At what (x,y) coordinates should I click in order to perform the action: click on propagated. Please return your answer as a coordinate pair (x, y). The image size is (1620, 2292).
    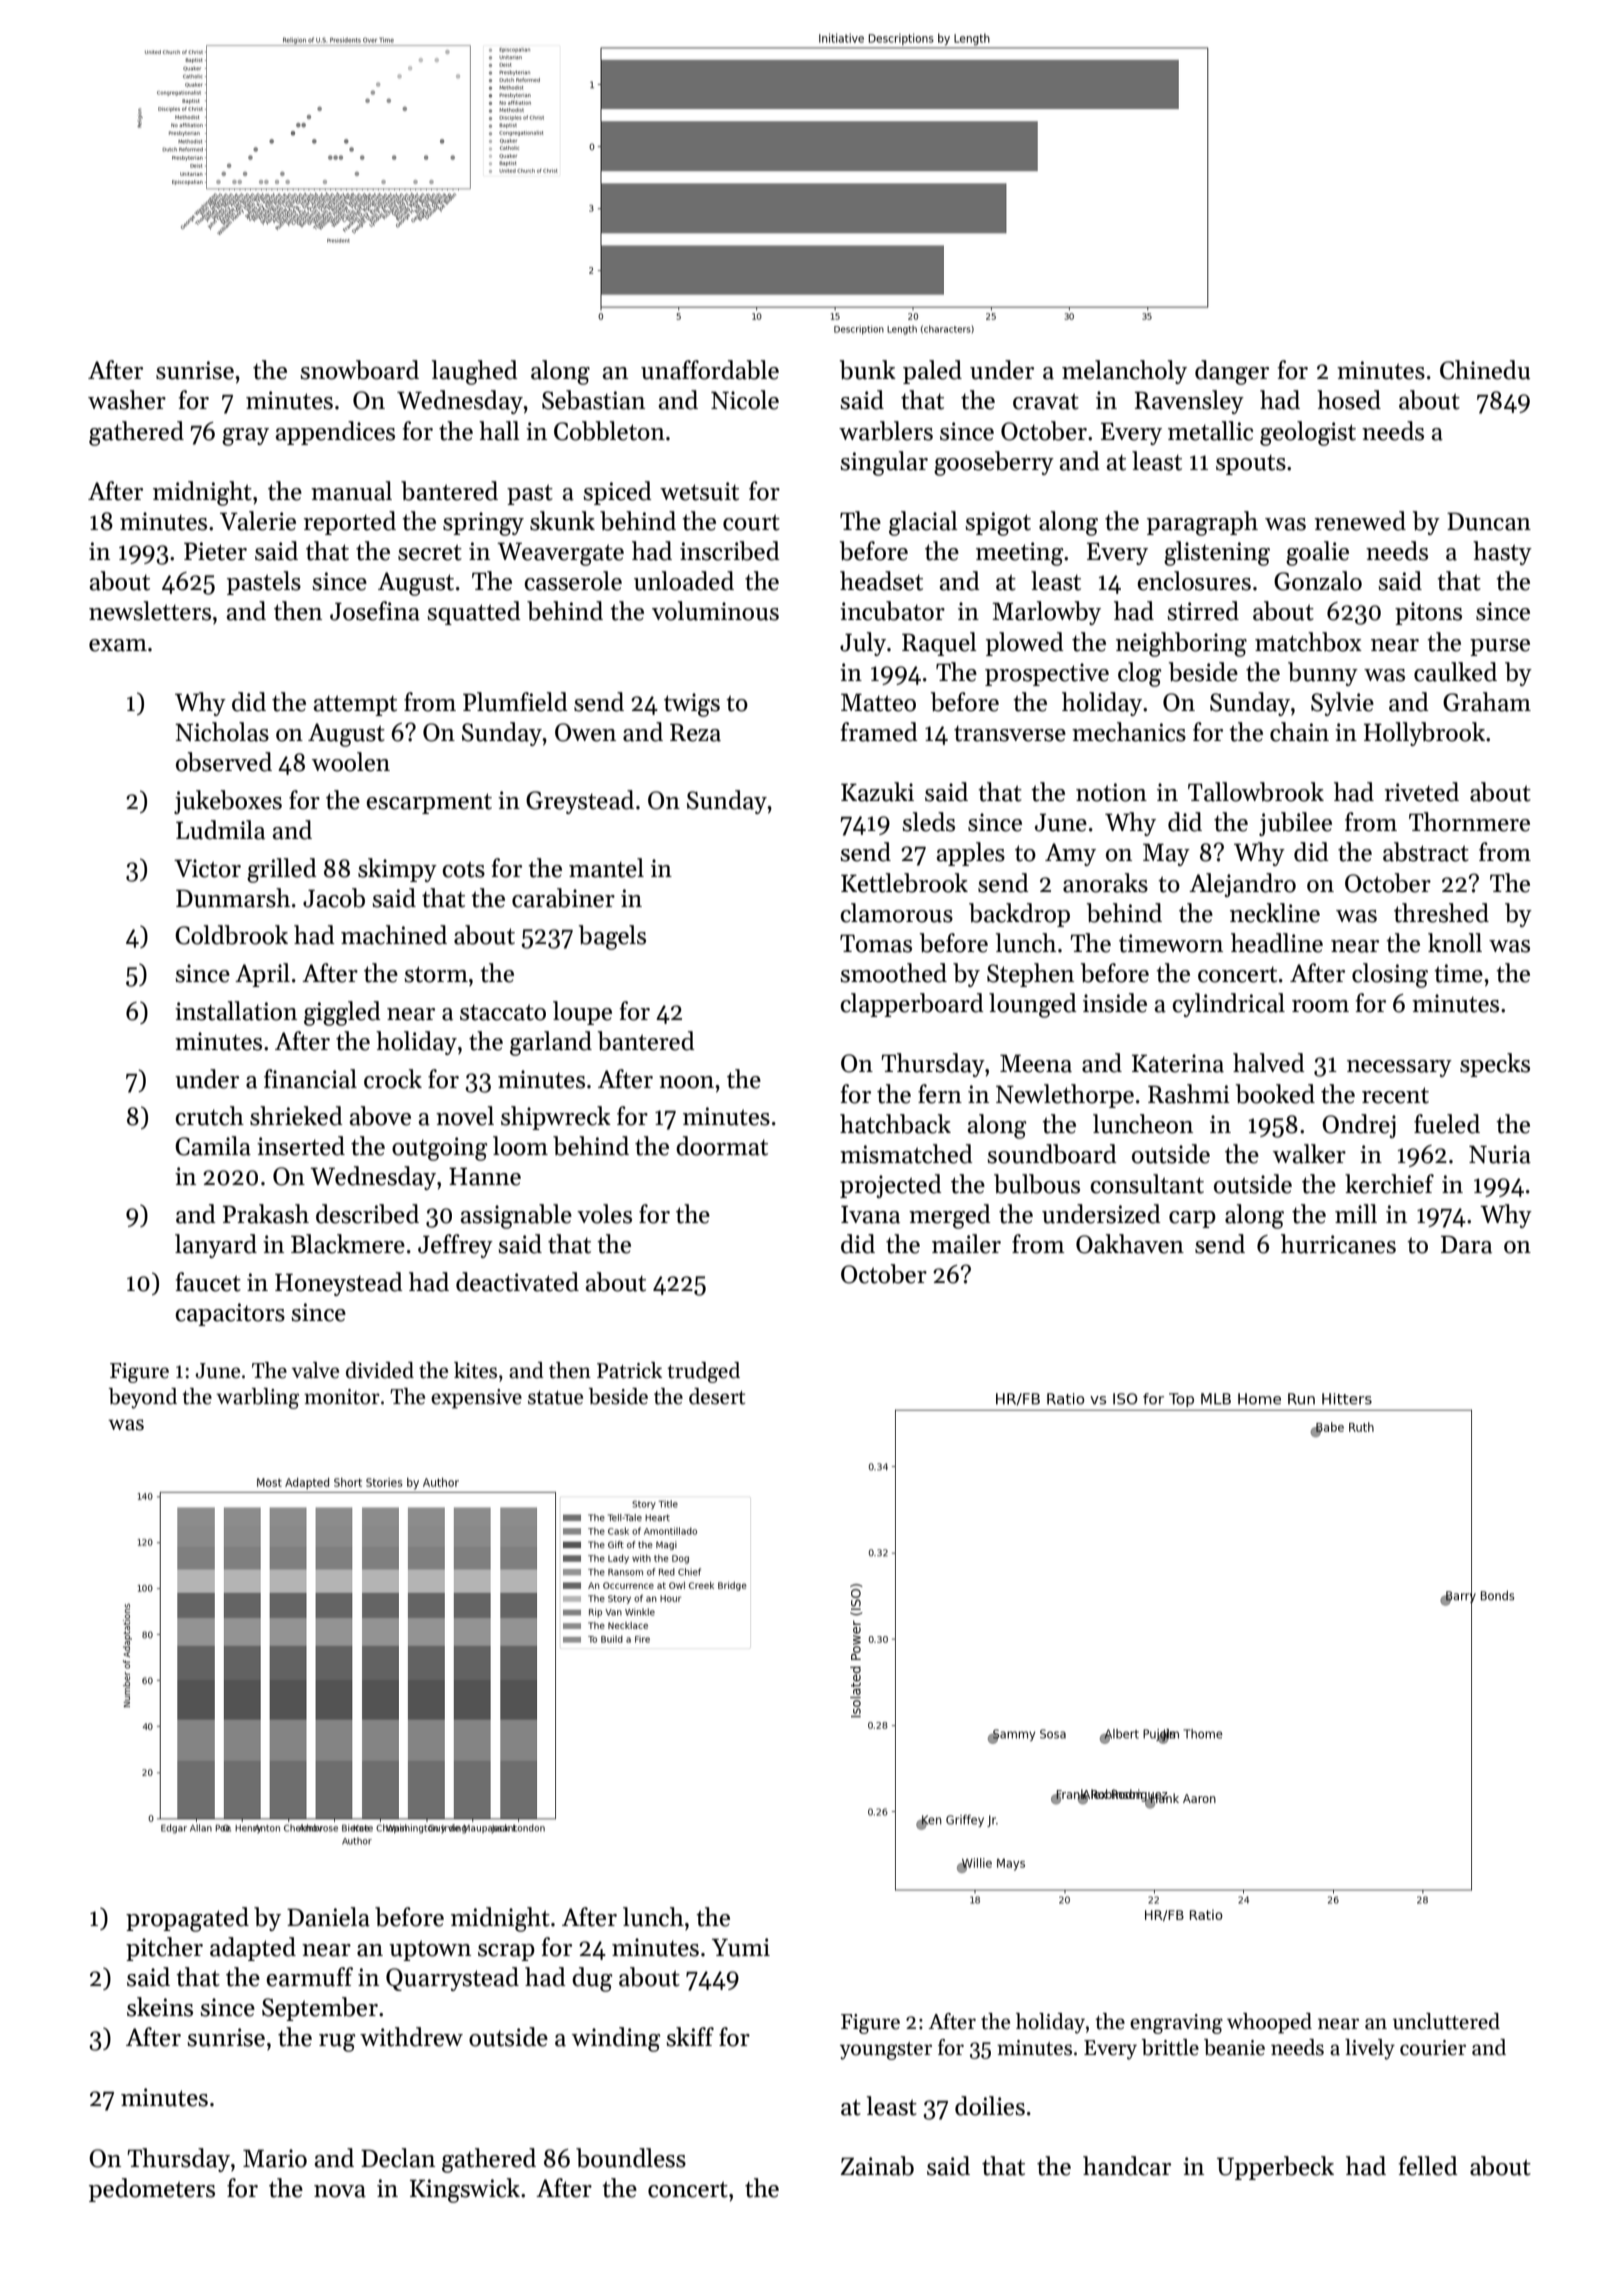
    Looking at the image, I should click on (187, 1919).
